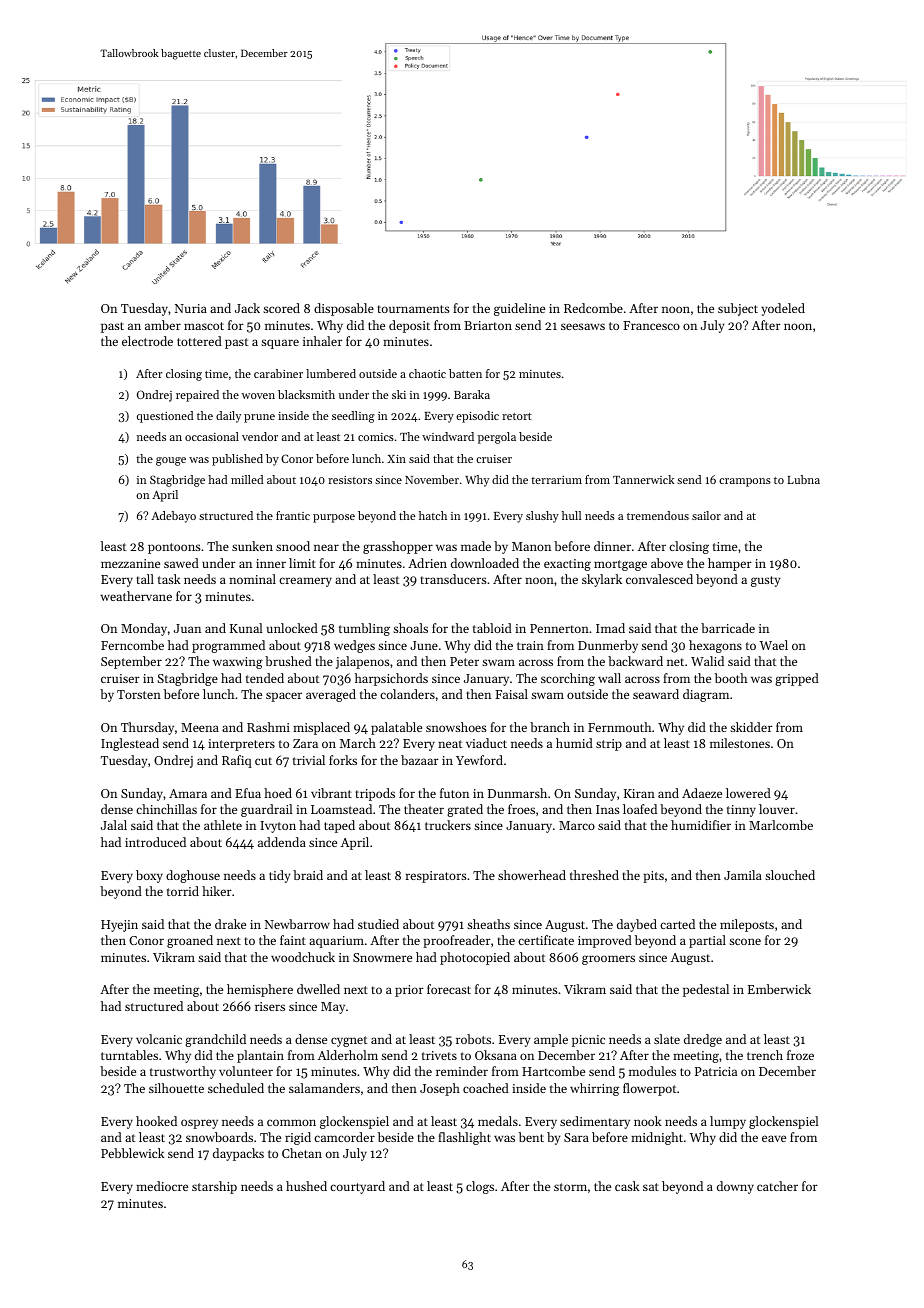 The width and height of the image is (924, 1308). I want to click on palatable, so click(396, 728).
